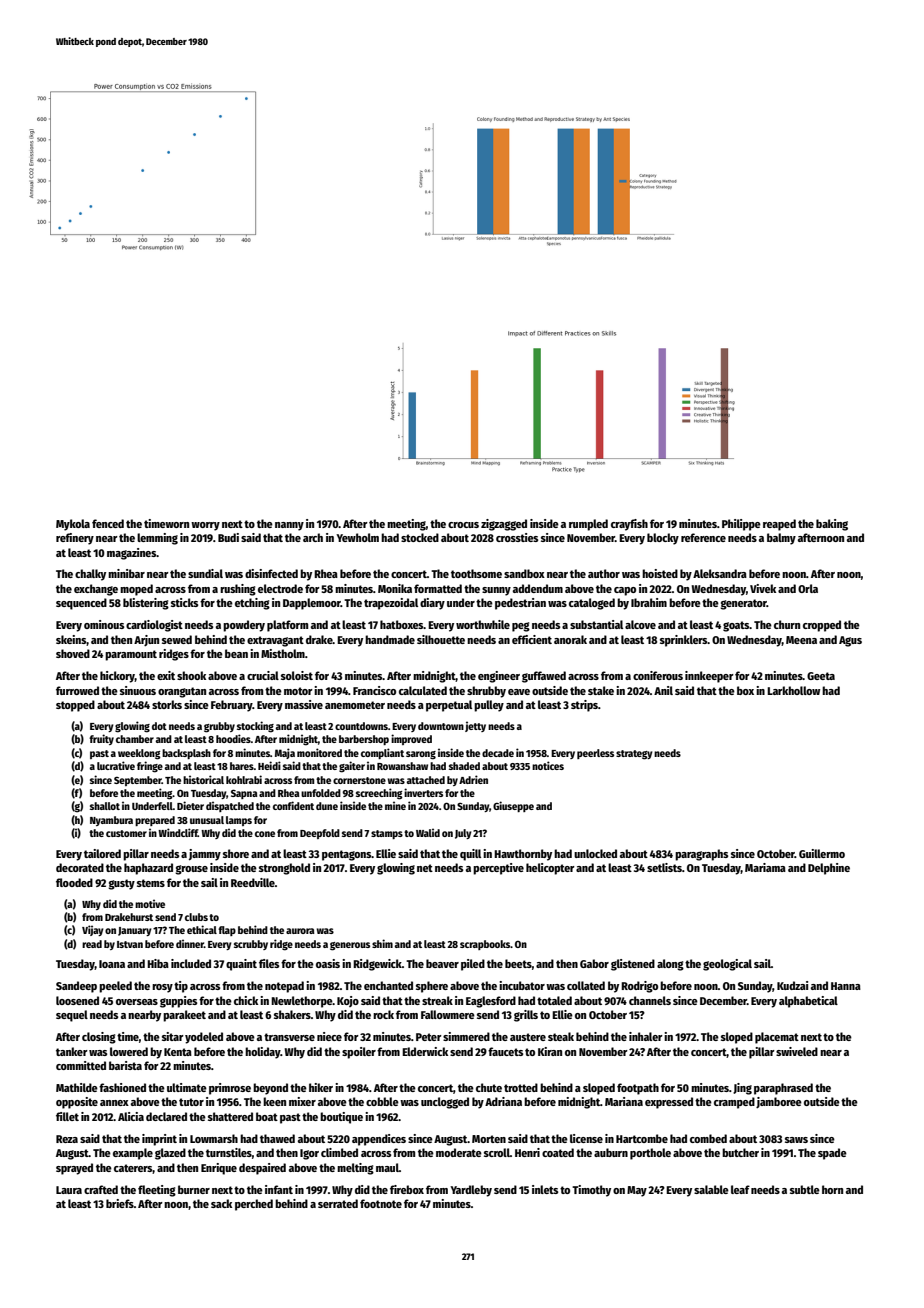 The width and height of the screenshot is (924, 1308). Describe the element at coordinates (650, 1000) in the screenshot. I see `channels` at that location.
